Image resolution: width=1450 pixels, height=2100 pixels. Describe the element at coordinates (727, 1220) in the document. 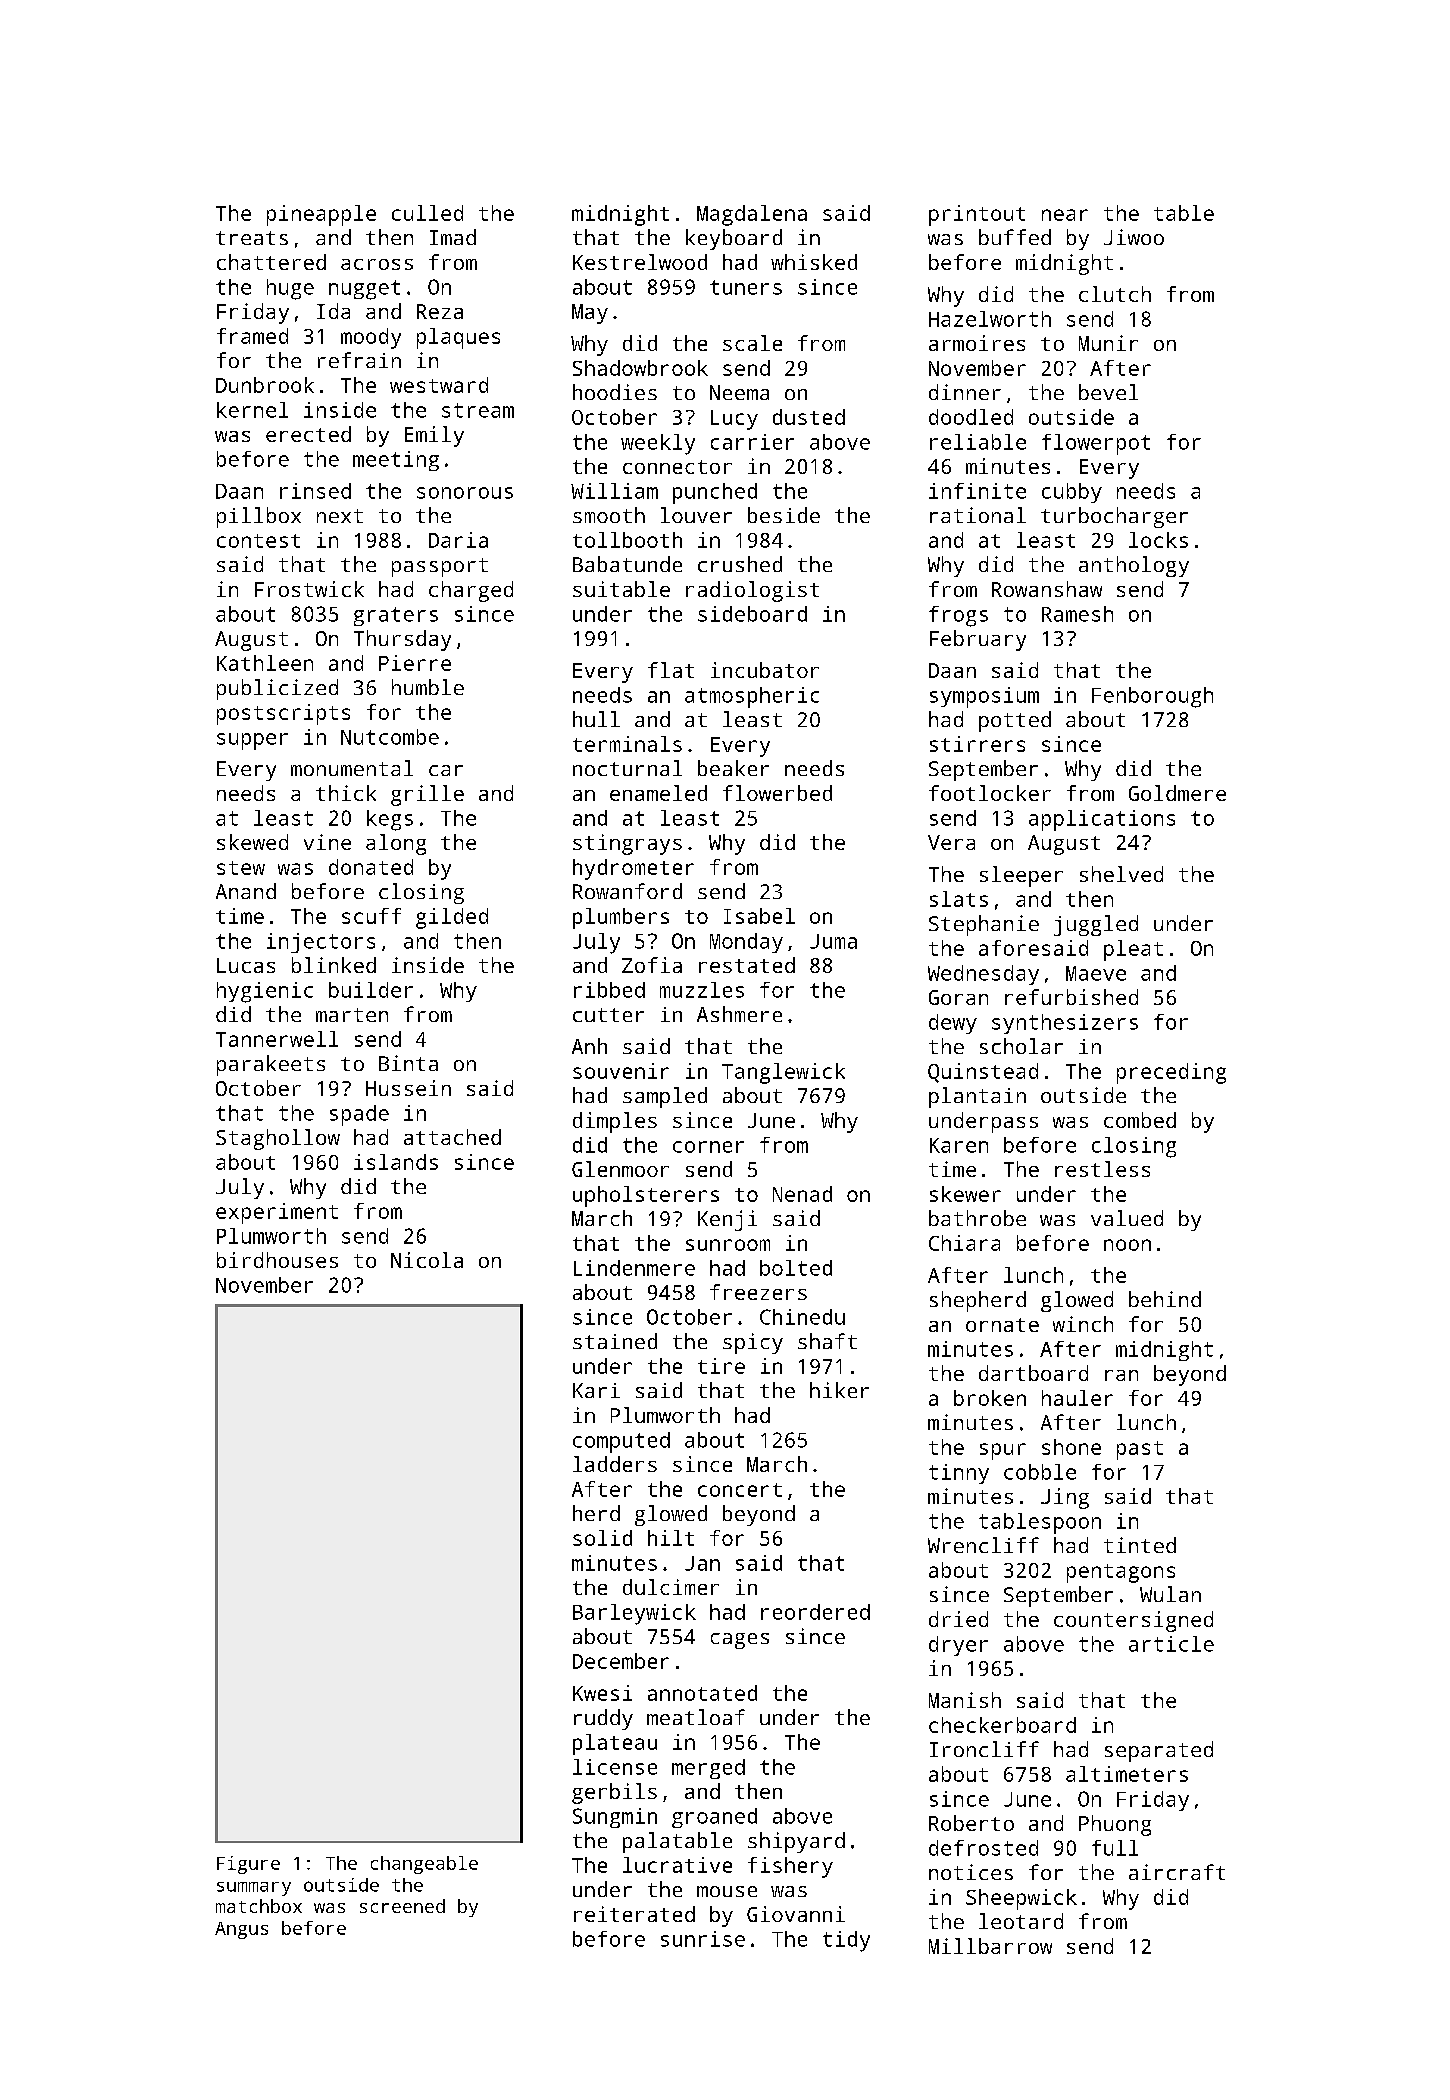

I see `Kenji` at that location.
